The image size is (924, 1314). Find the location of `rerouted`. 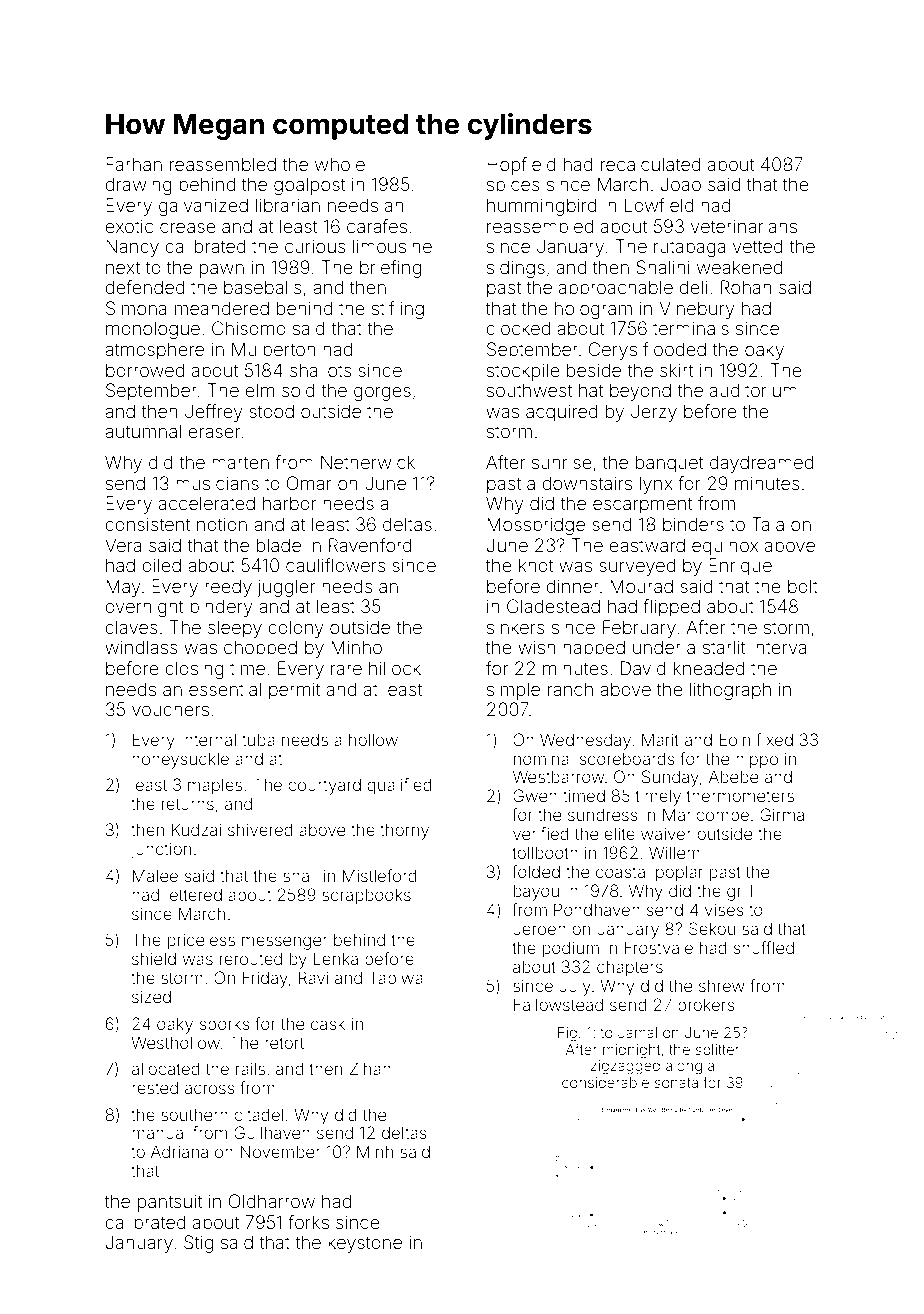

rerouted is located at coordinates (251, 958).
